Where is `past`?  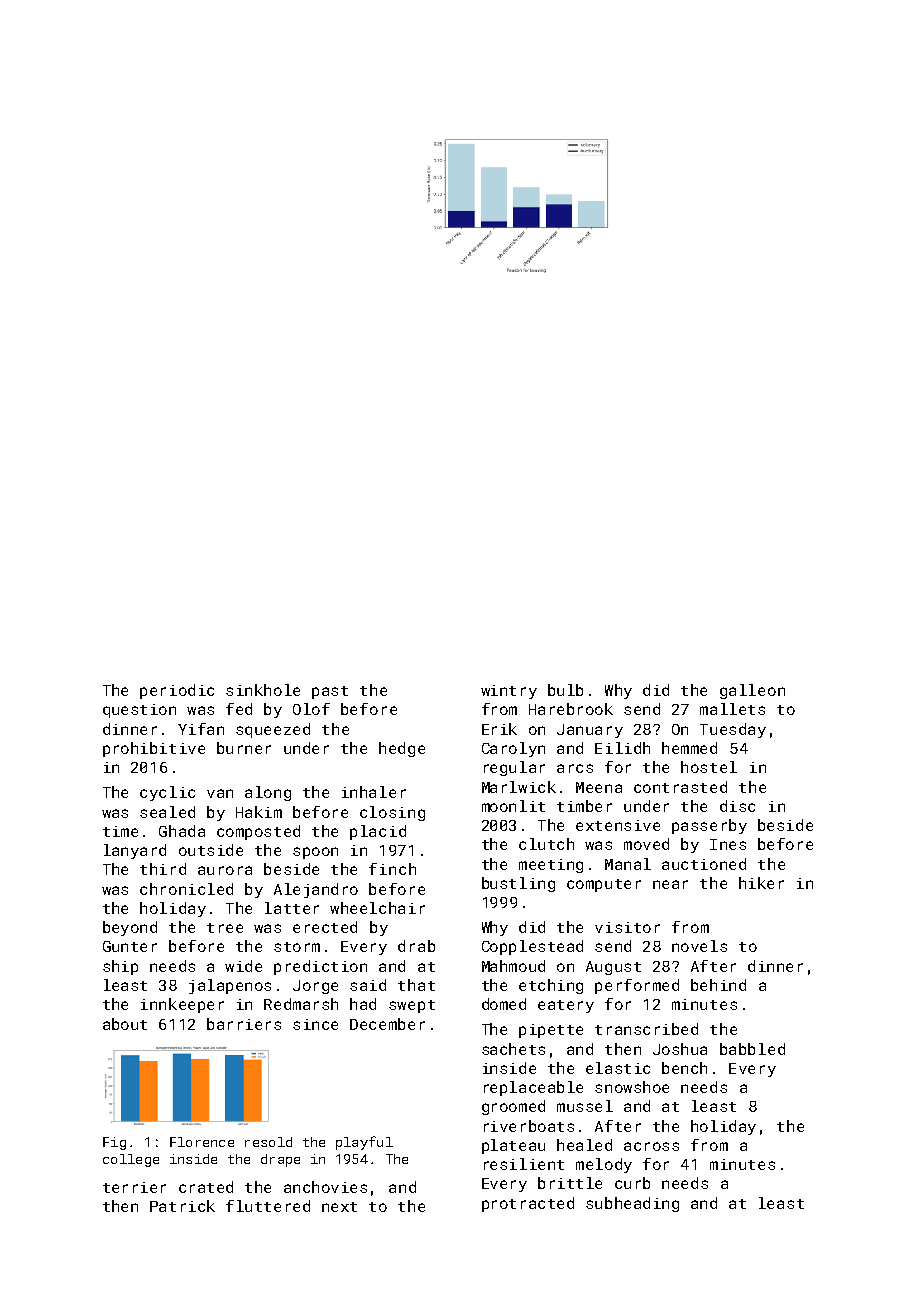
past is located at coordinates (330, 692).
